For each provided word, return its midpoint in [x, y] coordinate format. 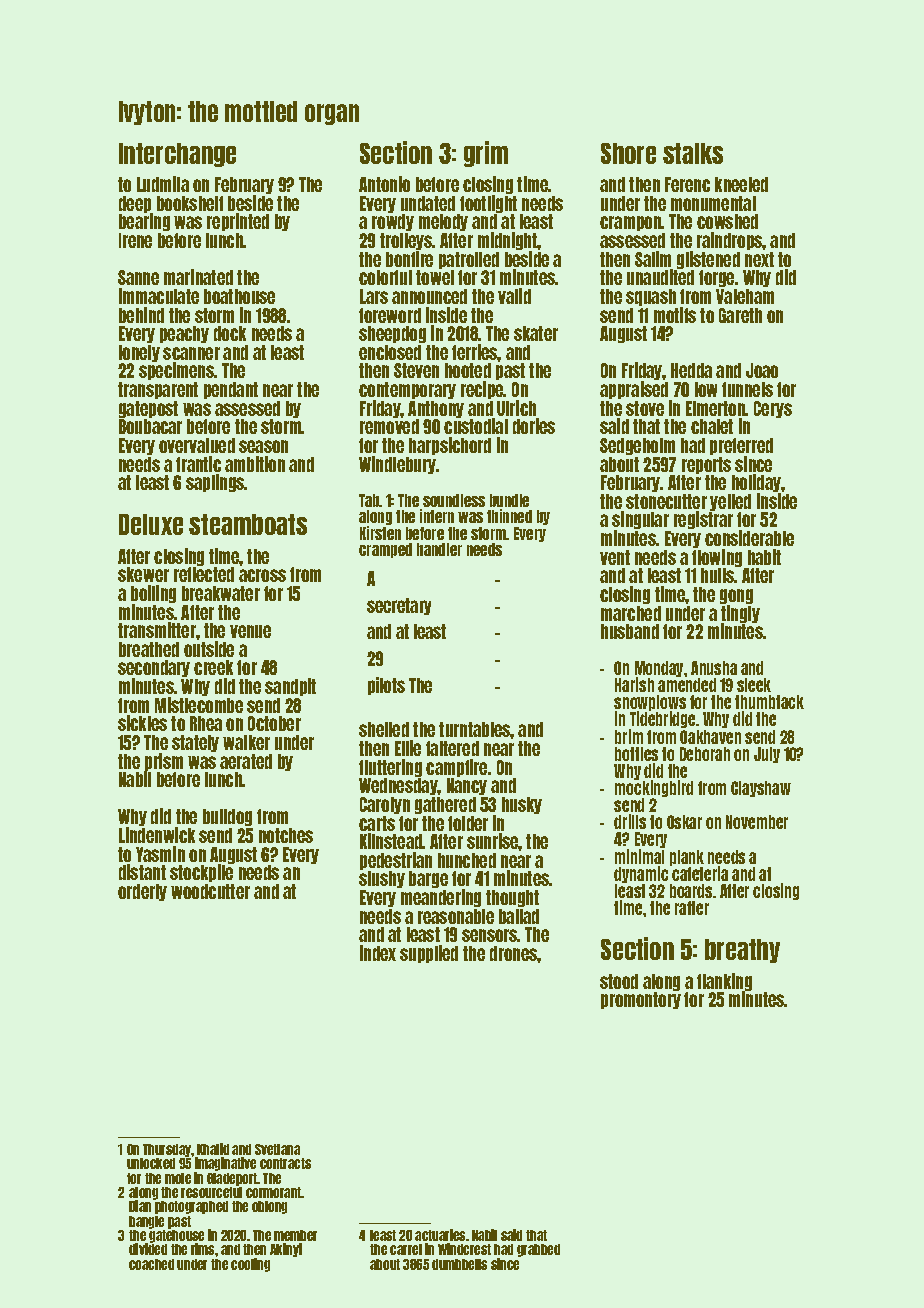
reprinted [238, 222]
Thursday [167, 1150]
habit [764, 557]
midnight [508, 241]
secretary [399, 606]
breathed [149, 649]
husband [630, 631]
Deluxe [151, 524]
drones [514, 953]
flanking [724, 982]
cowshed [727, 221]
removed [389, 426]
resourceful [211, 1192]
